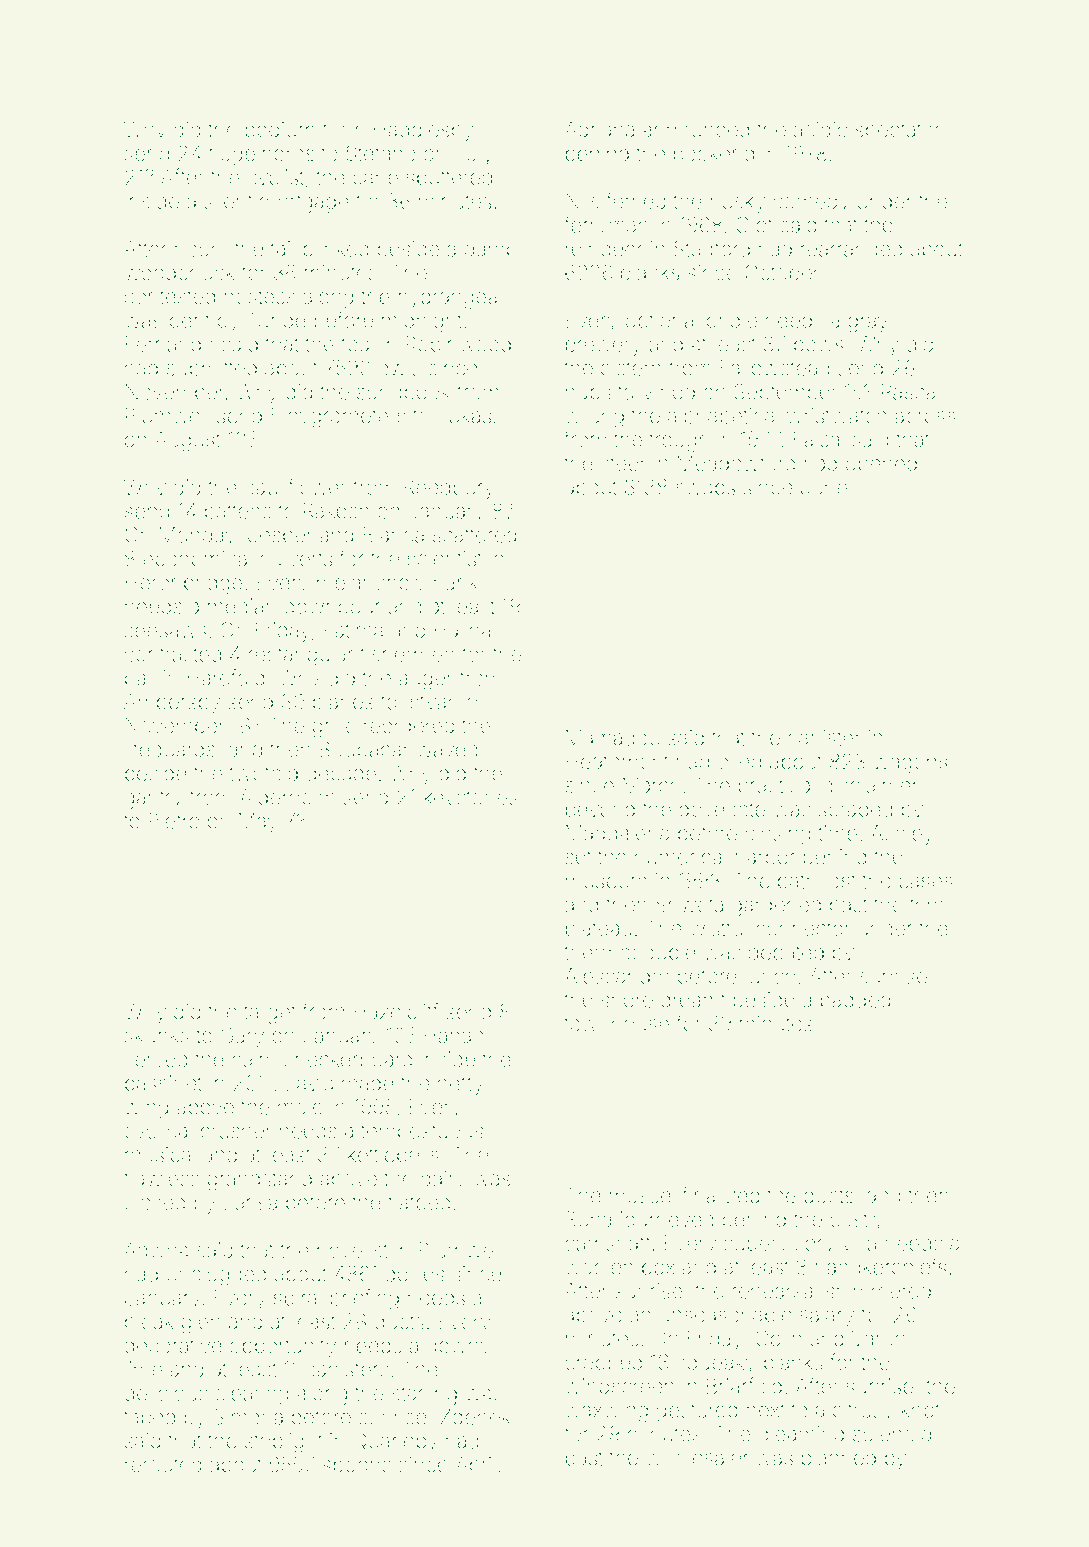  What do you see at coordinates (396, 1011) in the screenshot?
I see `Hazelcliff` at bounding box center [396, 1011].
